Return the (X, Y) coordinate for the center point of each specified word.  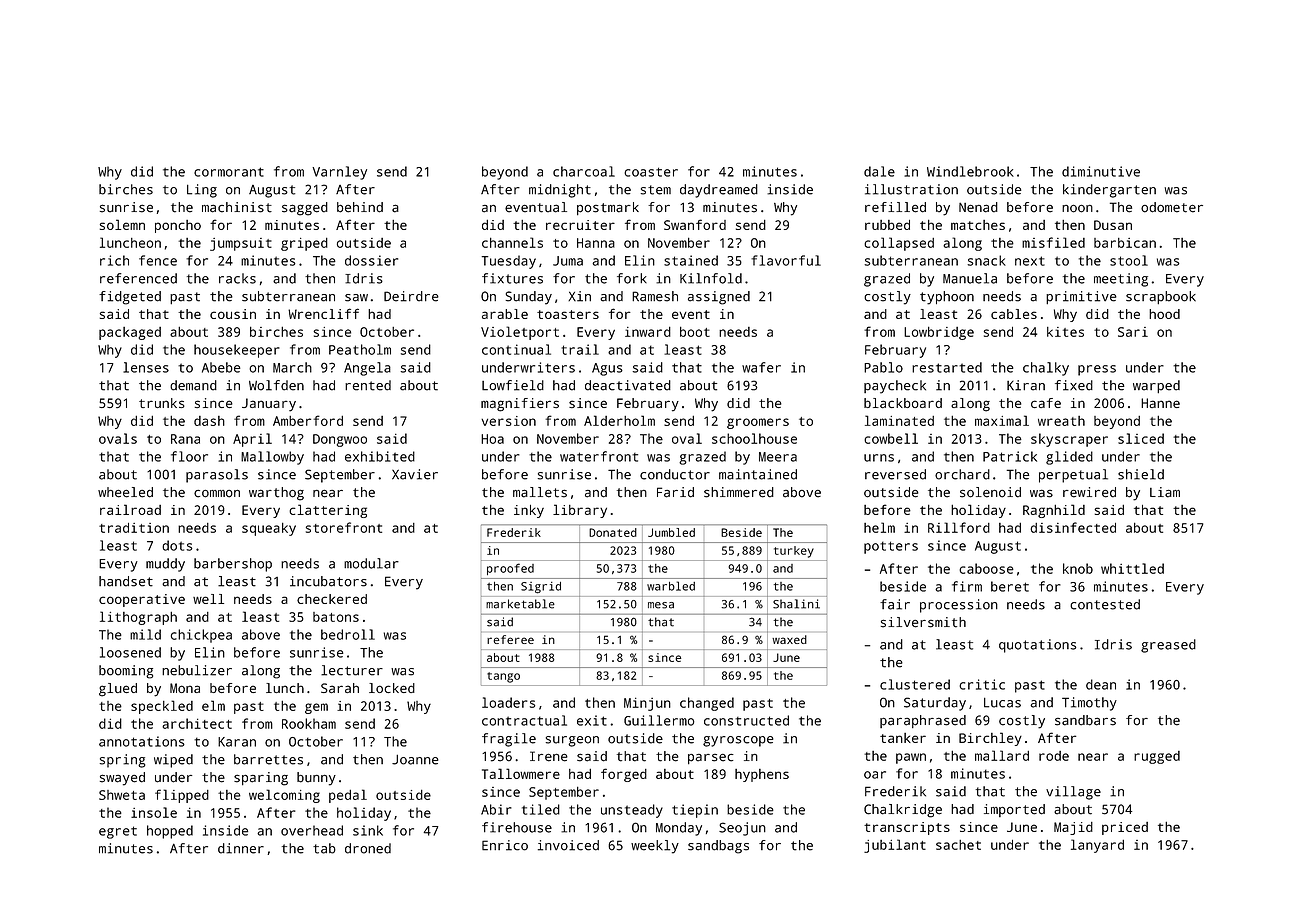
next (1030, 261)
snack (986, 260)
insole (154, 812)
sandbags (718, 847)
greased (1168, 646)
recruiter (580, 225)
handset (126, 581)
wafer (761, 367)
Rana (185, 439)
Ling (202, 191)
